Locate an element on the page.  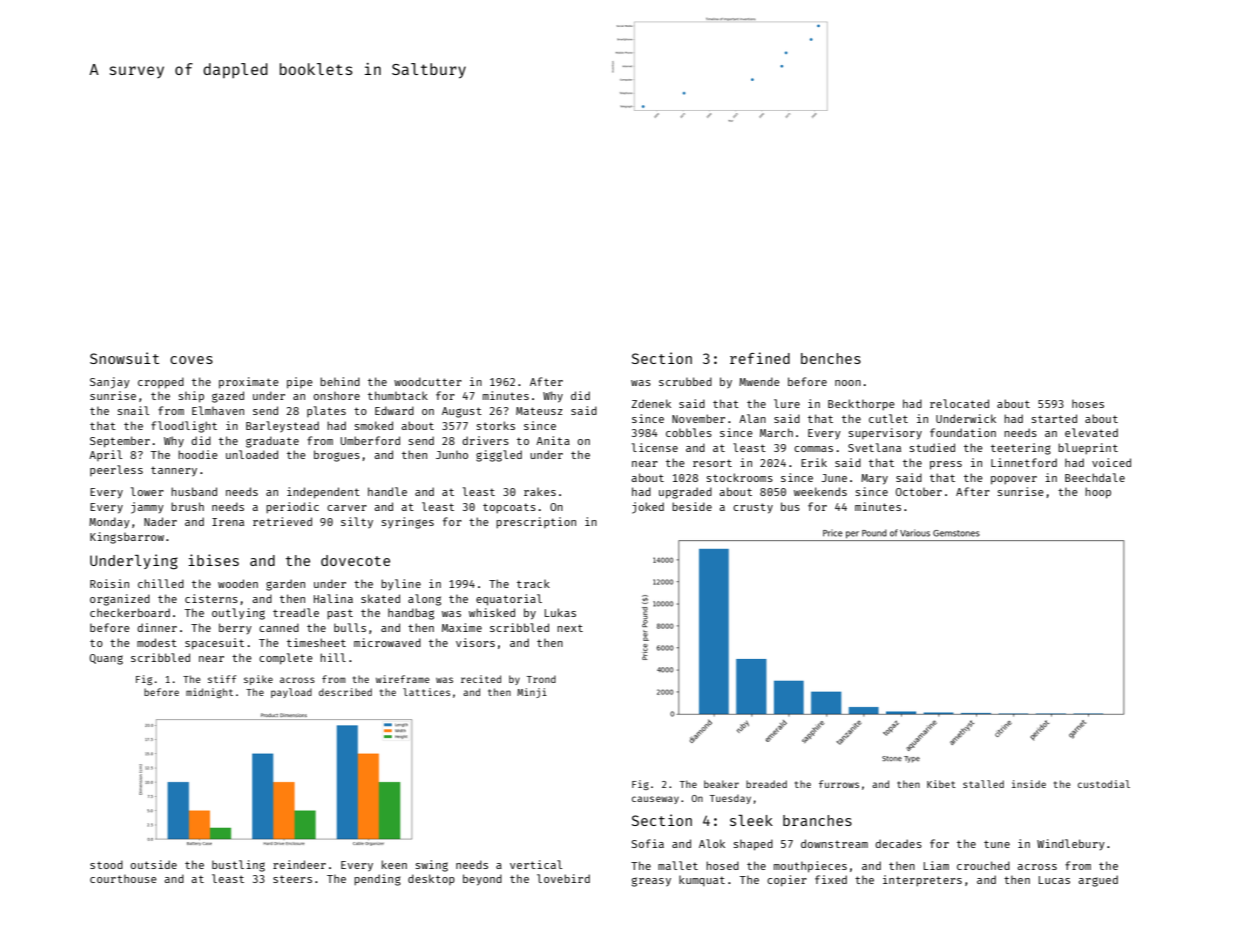
Irena is located at coordinates (228, 522).
